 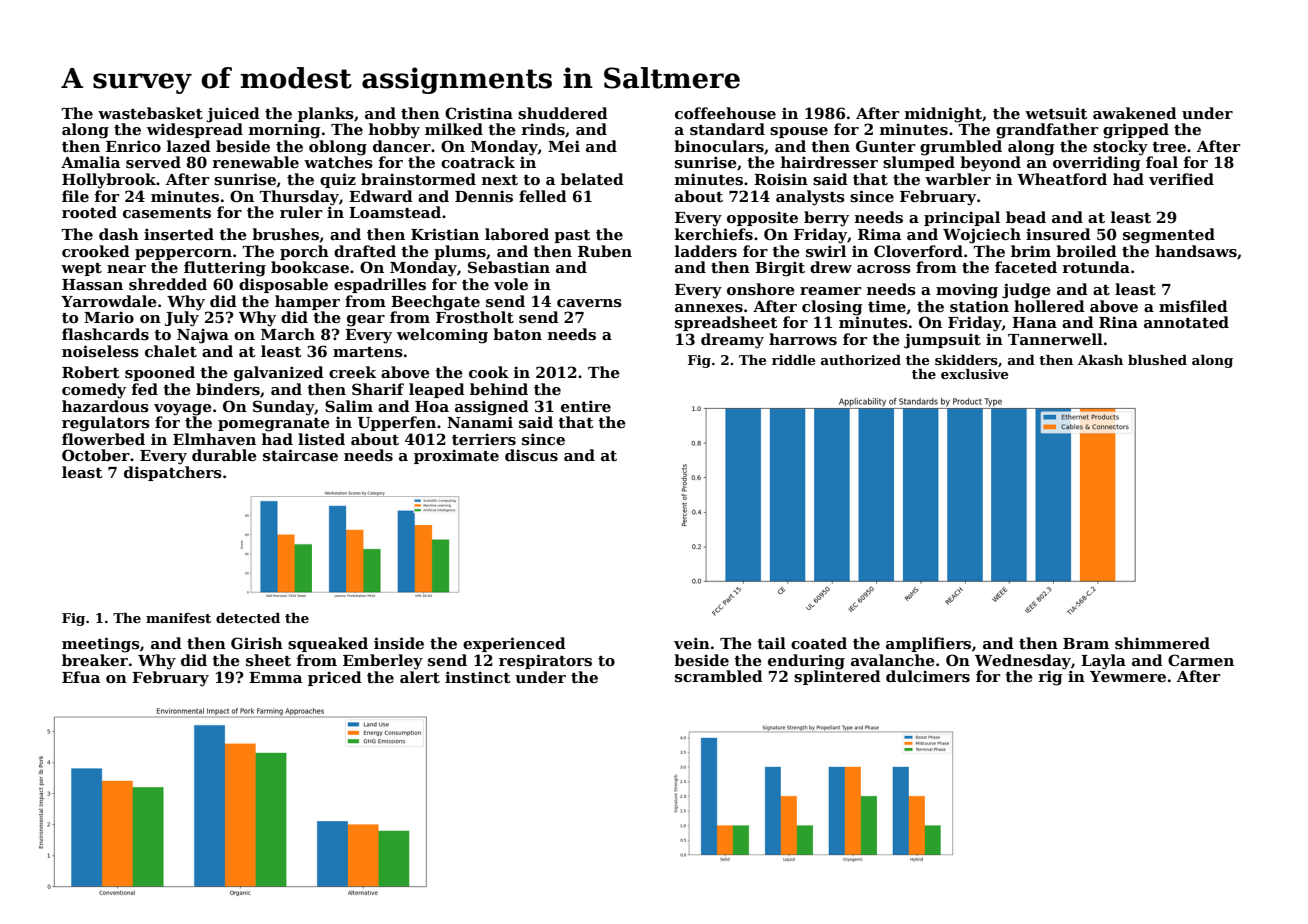 I want to click on Hollybrook, so click(x=109, y=181).
